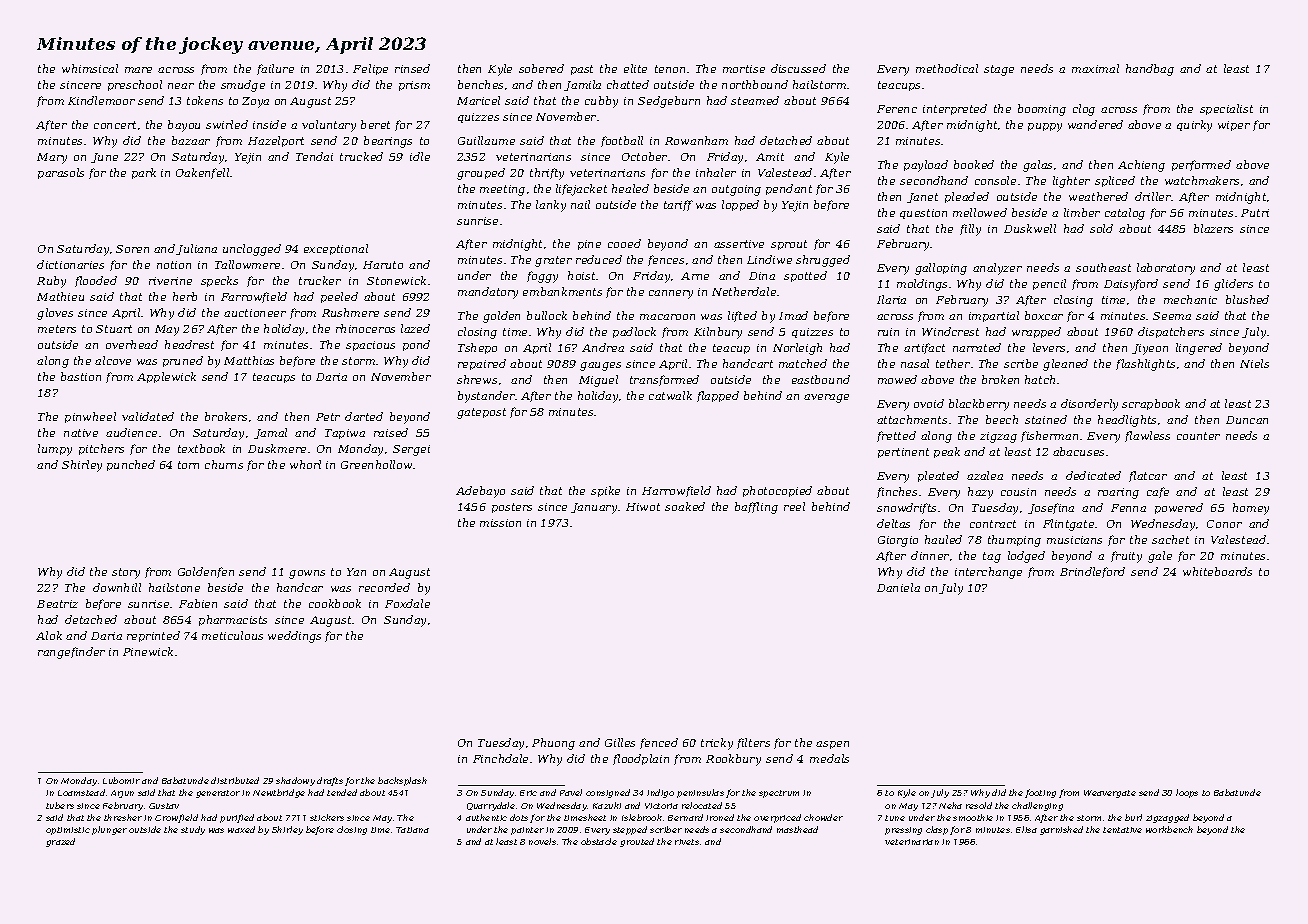 The height and width of the screenshot is (924, 1308). What do you see at coordinates (1127, 421) in the screenshot?
I see `headlights` at bounding box center [1127, 421].
